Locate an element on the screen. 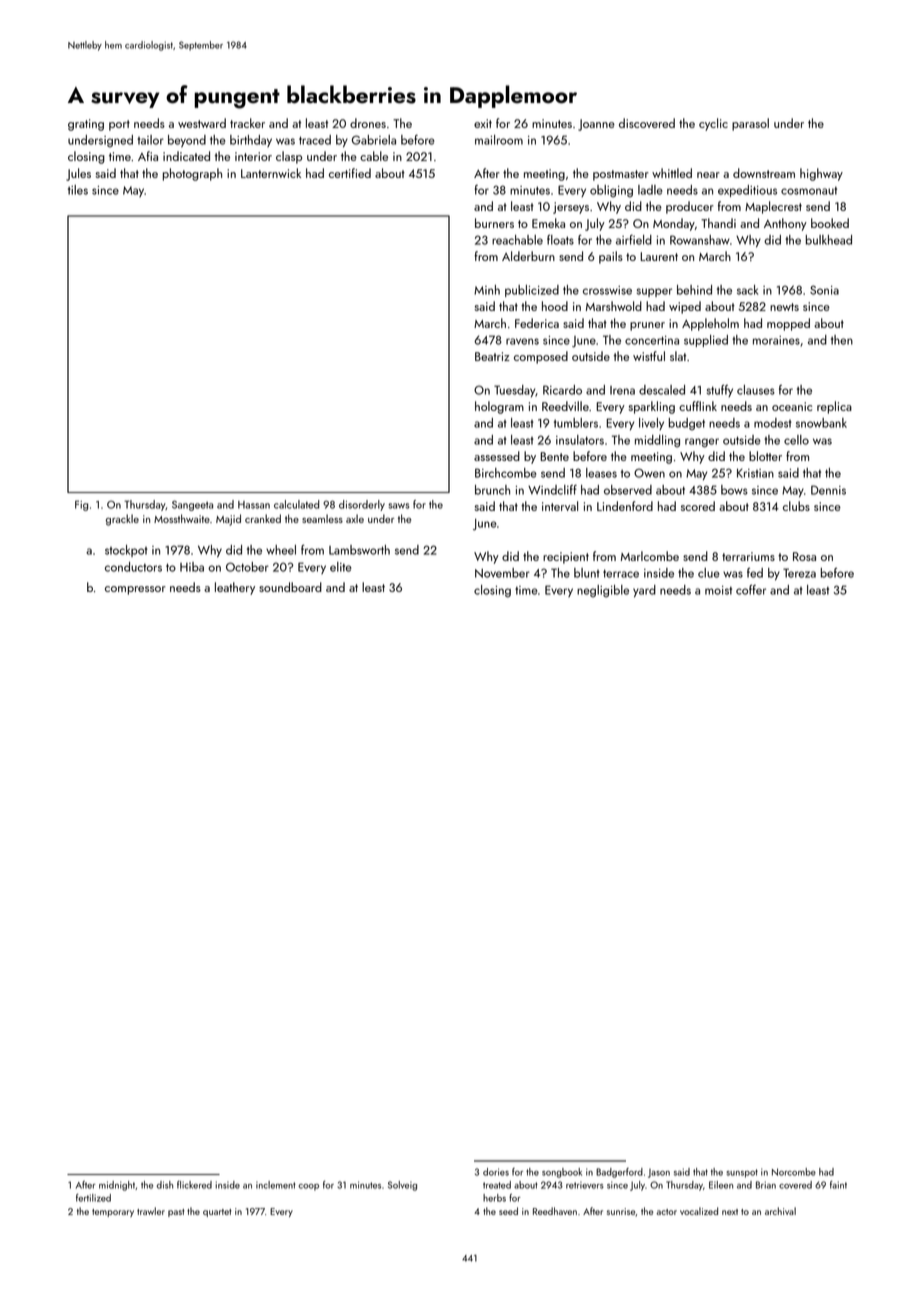 The image size is (924, 1308). negligible is located at coordinates (603, 591).
